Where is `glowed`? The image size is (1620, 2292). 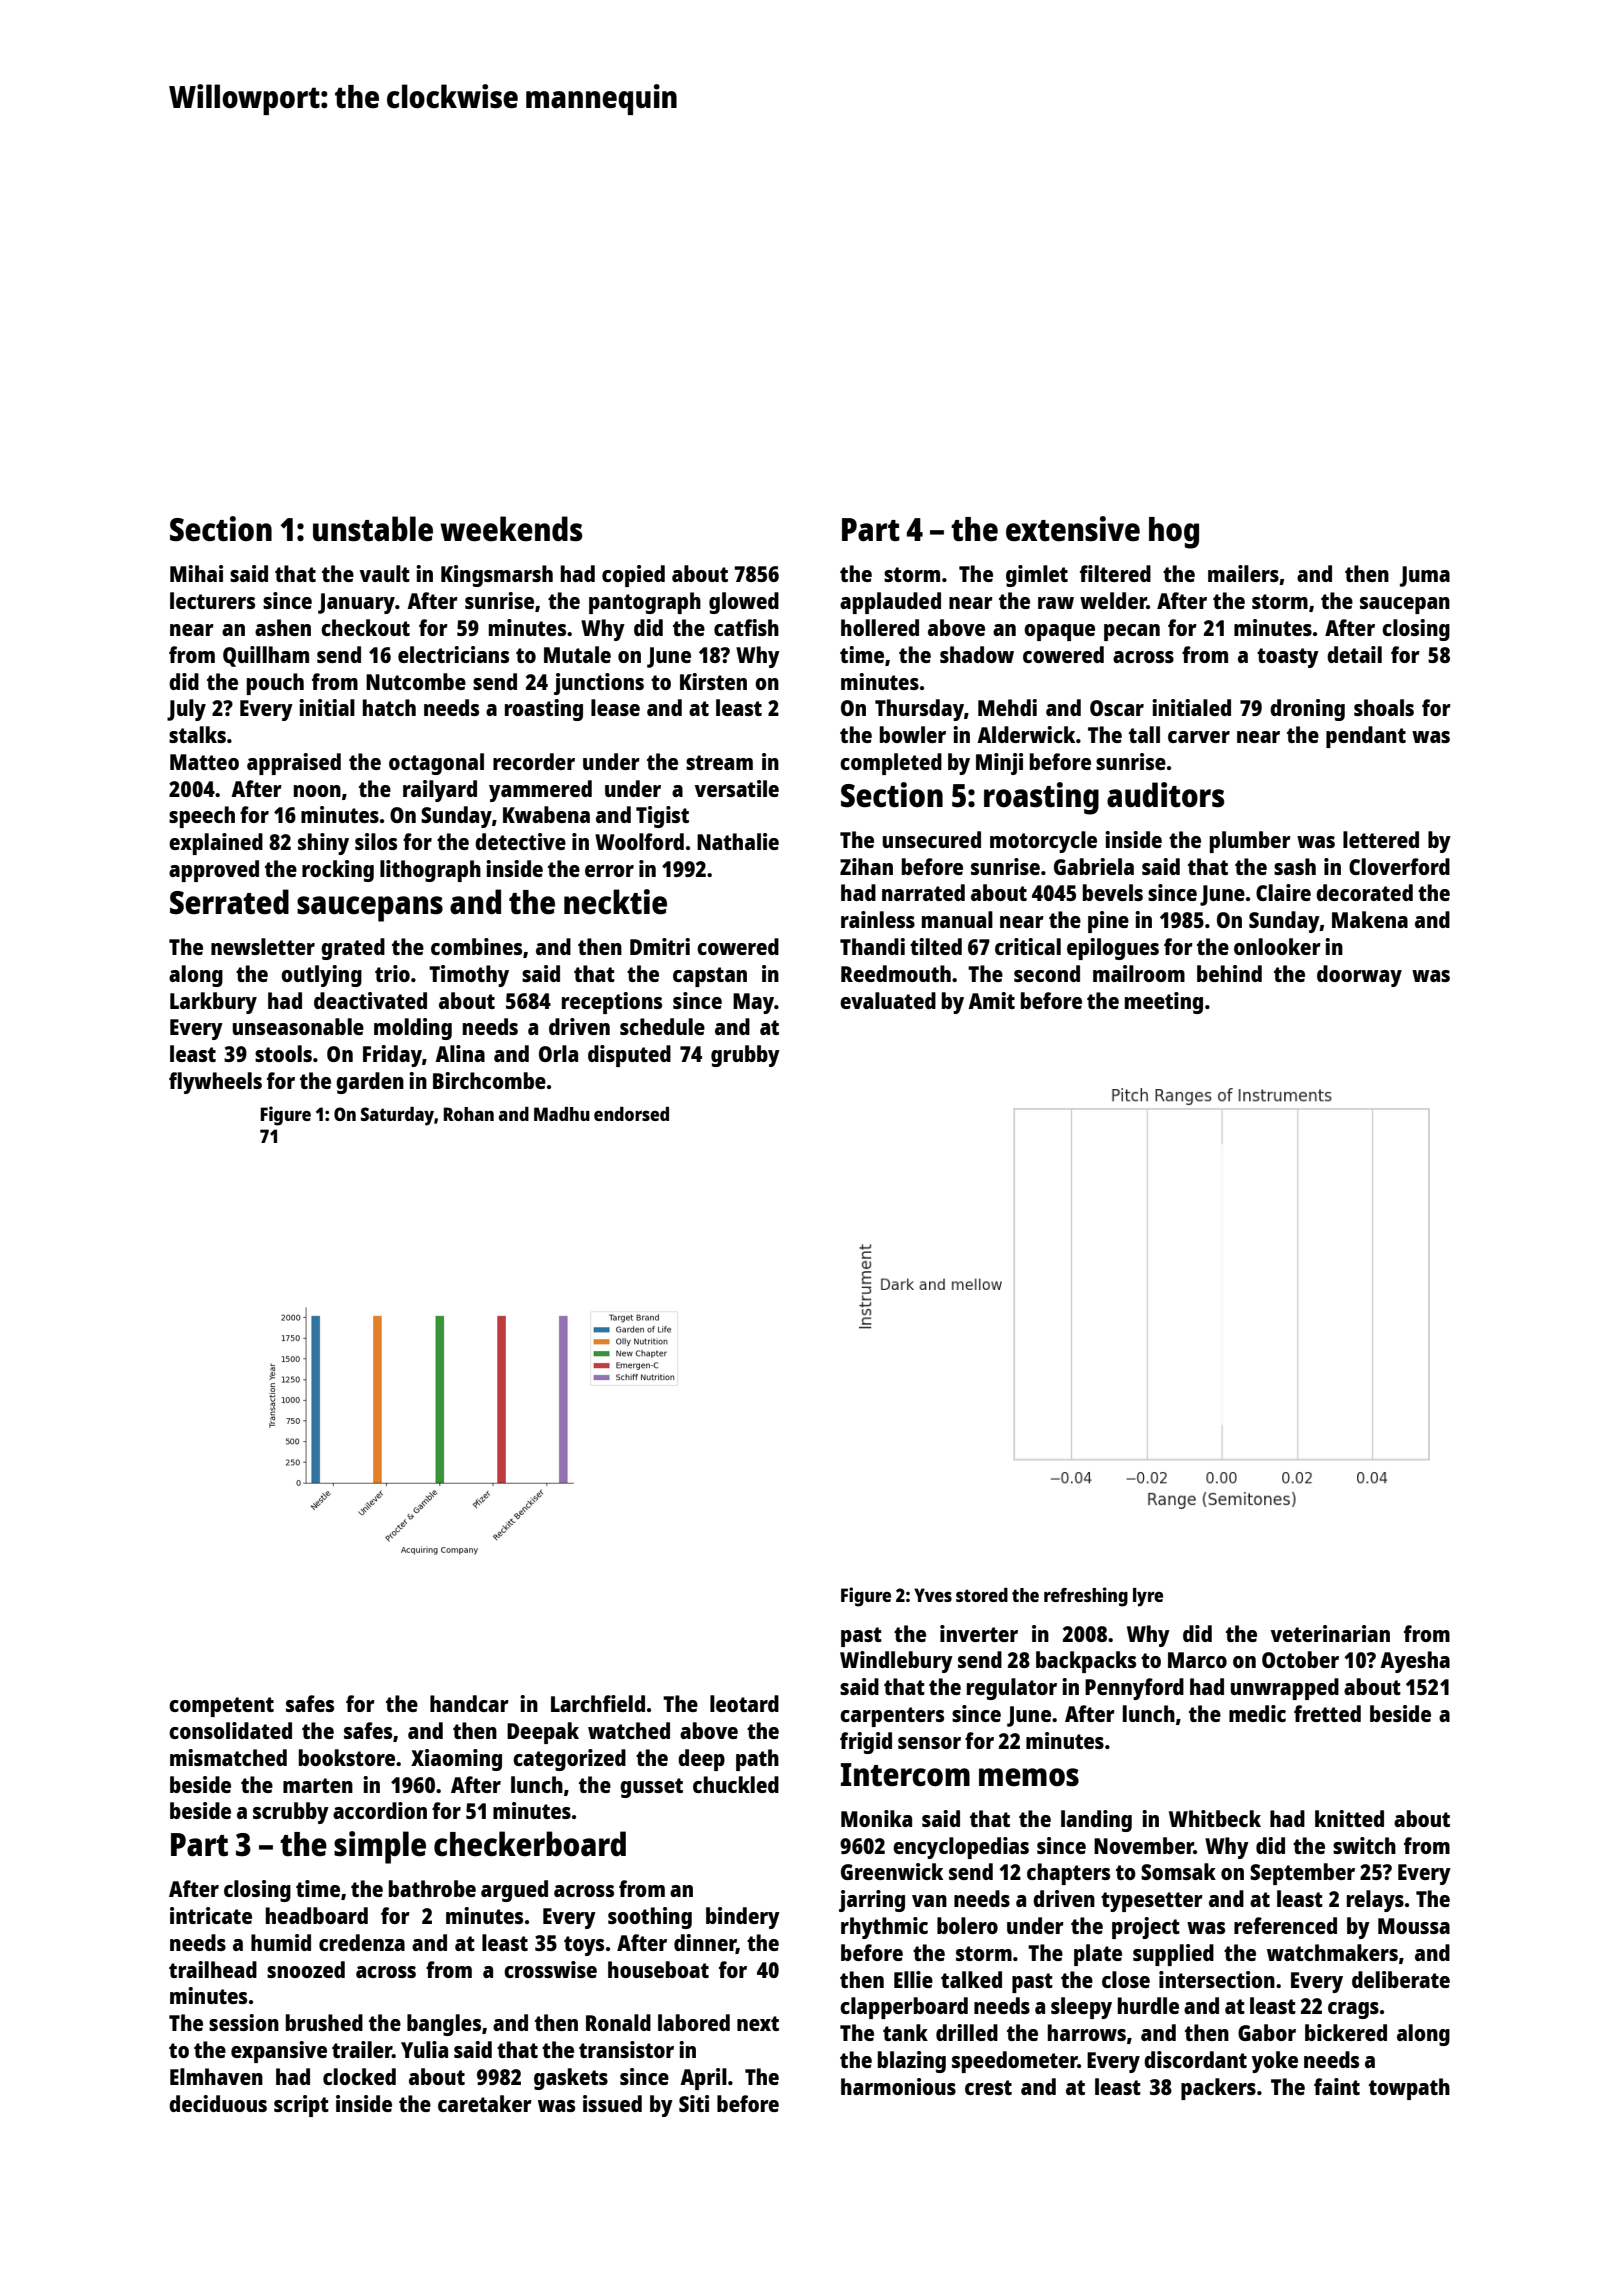
glowed is located at coordinates (744, 603).
